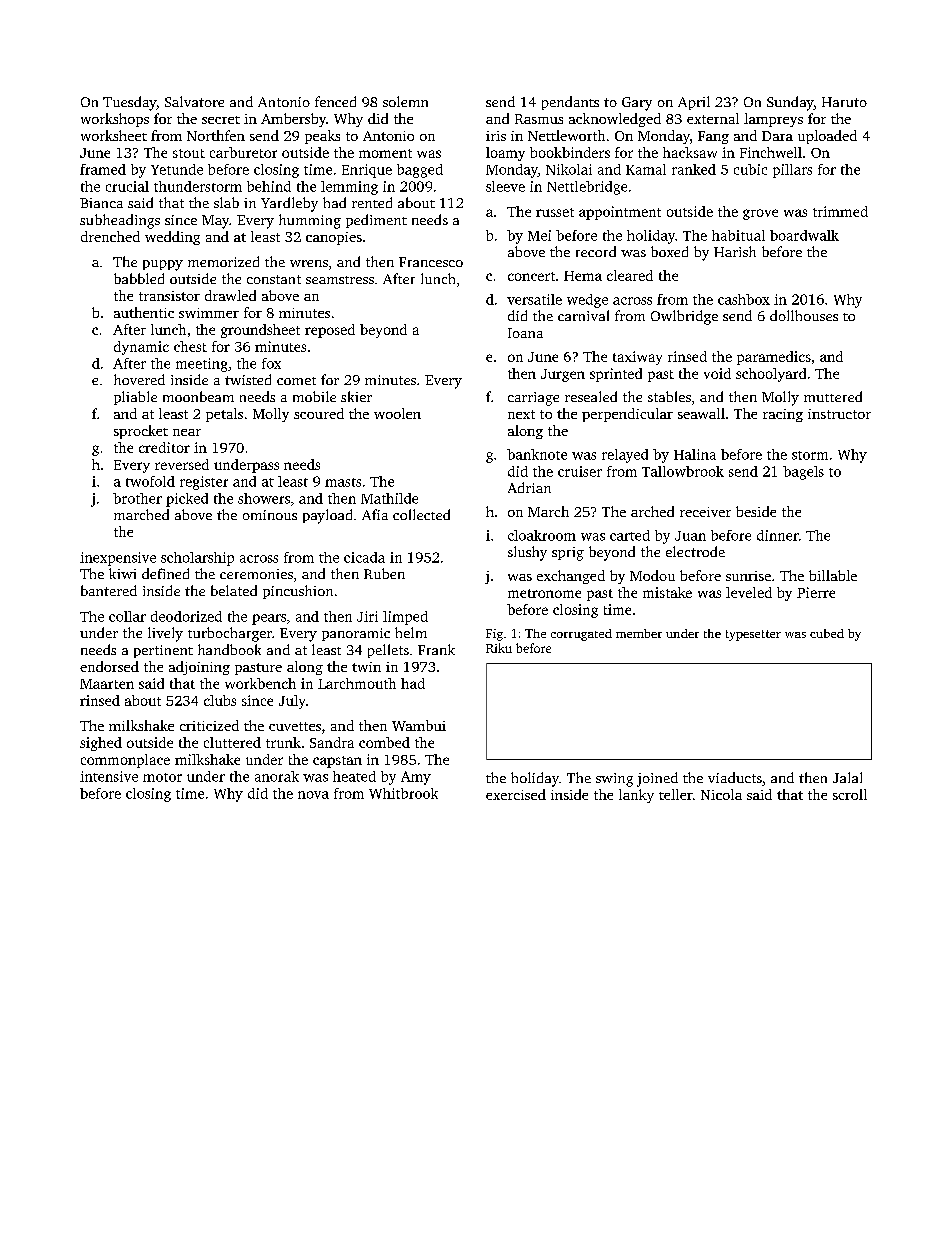 Image resolution: width=952 pixels, height=1233 pixels. I want to click on Adrian, so click(529, 487).
